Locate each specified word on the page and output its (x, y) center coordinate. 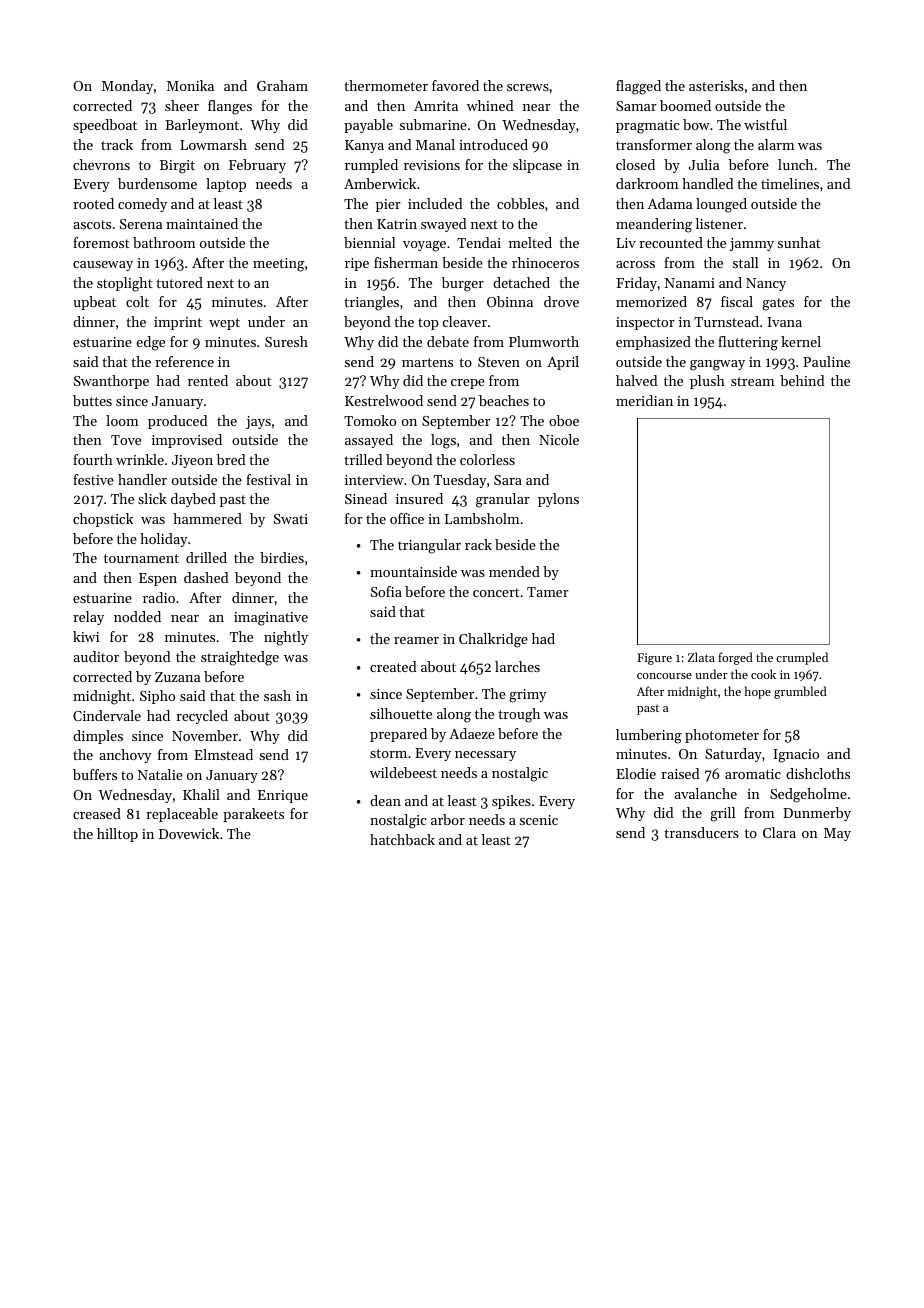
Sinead (366, 498)
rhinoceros (545, 262)
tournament (141, 558)
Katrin (397, 224)
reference (184, 361)
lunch (795, 164)
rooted (93, 203)
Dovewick (189, 833)
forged (735, 658)
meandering (654, 225)
